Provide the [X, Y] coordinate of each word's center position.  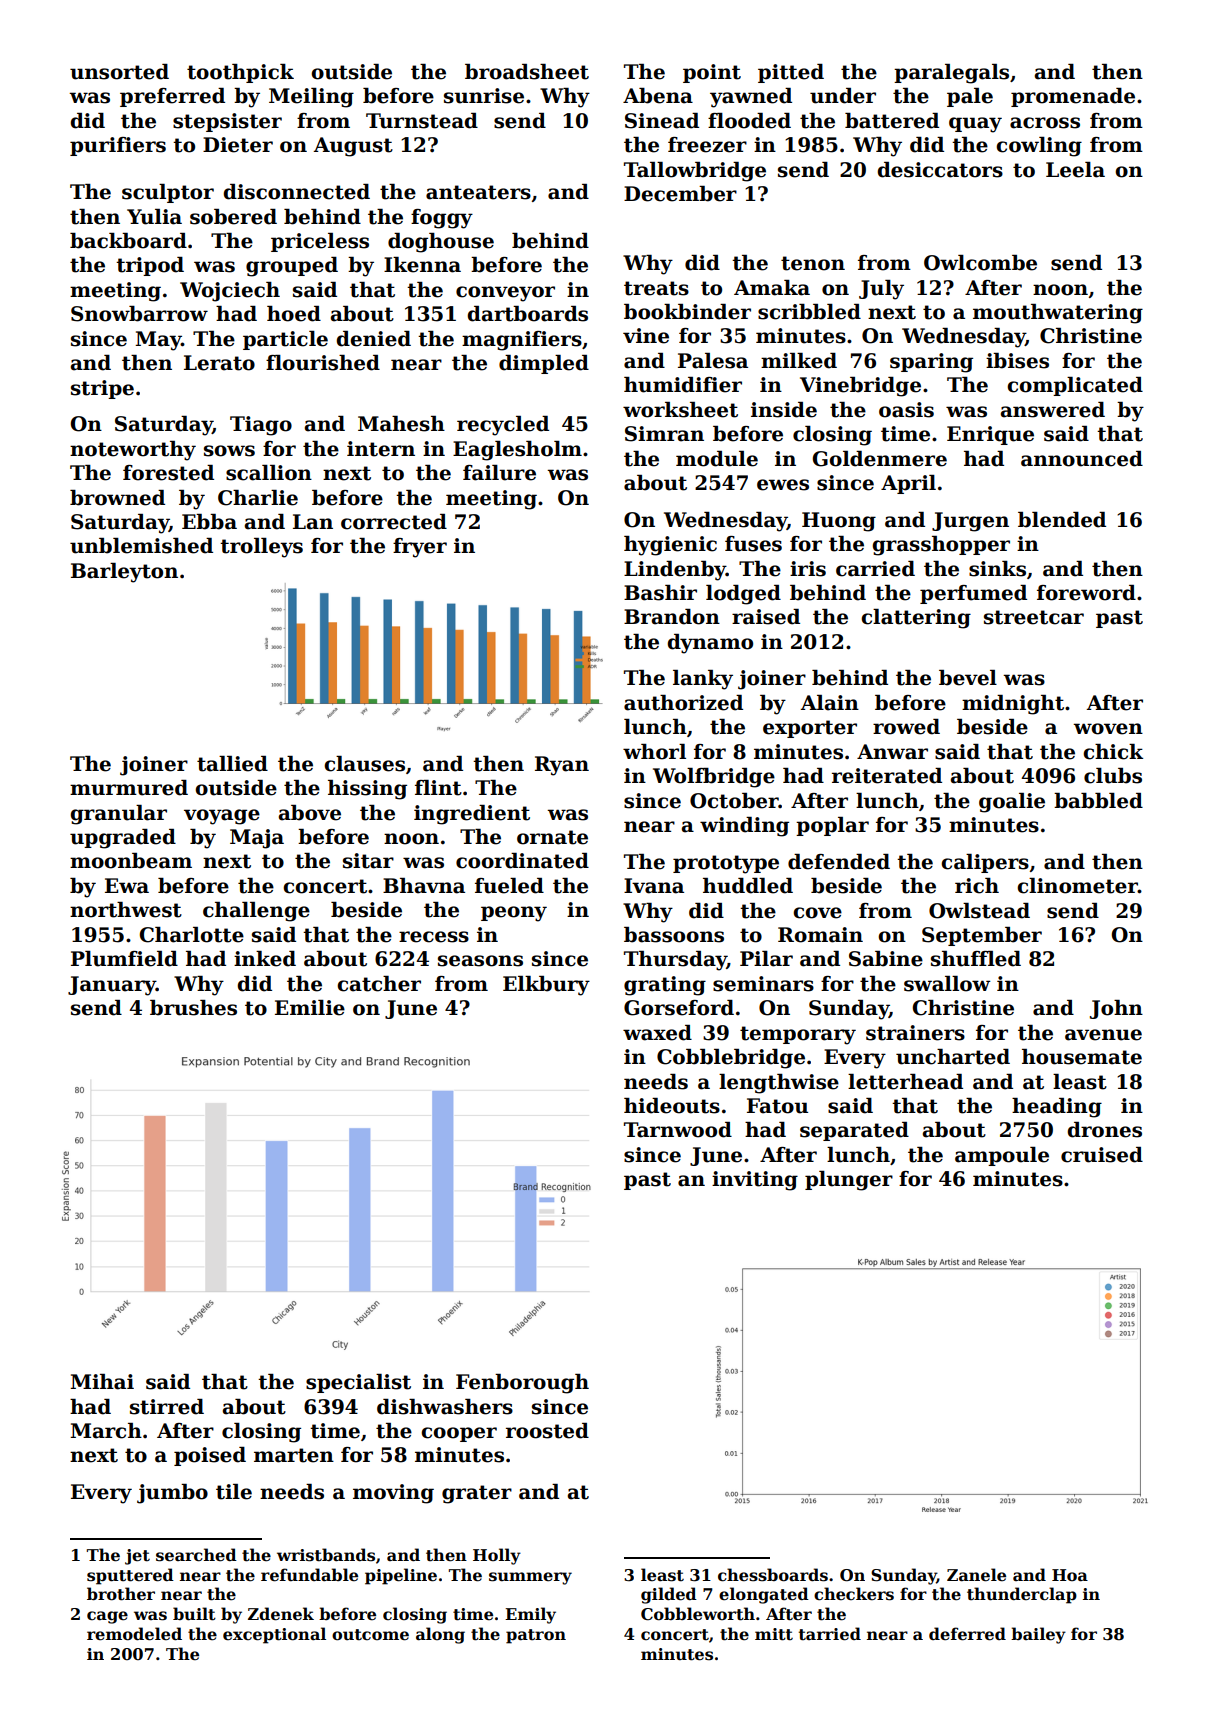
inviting [755, 1181]
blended [1062, 520]
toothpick [240, 73]
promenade [1073, 97]
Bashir [660, 593]
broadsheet [527, 72]
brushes [193, 1008]
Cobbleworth [698, 1614]
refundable [309, 1575]
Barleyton [124, 573]
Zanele [976, 1575]
